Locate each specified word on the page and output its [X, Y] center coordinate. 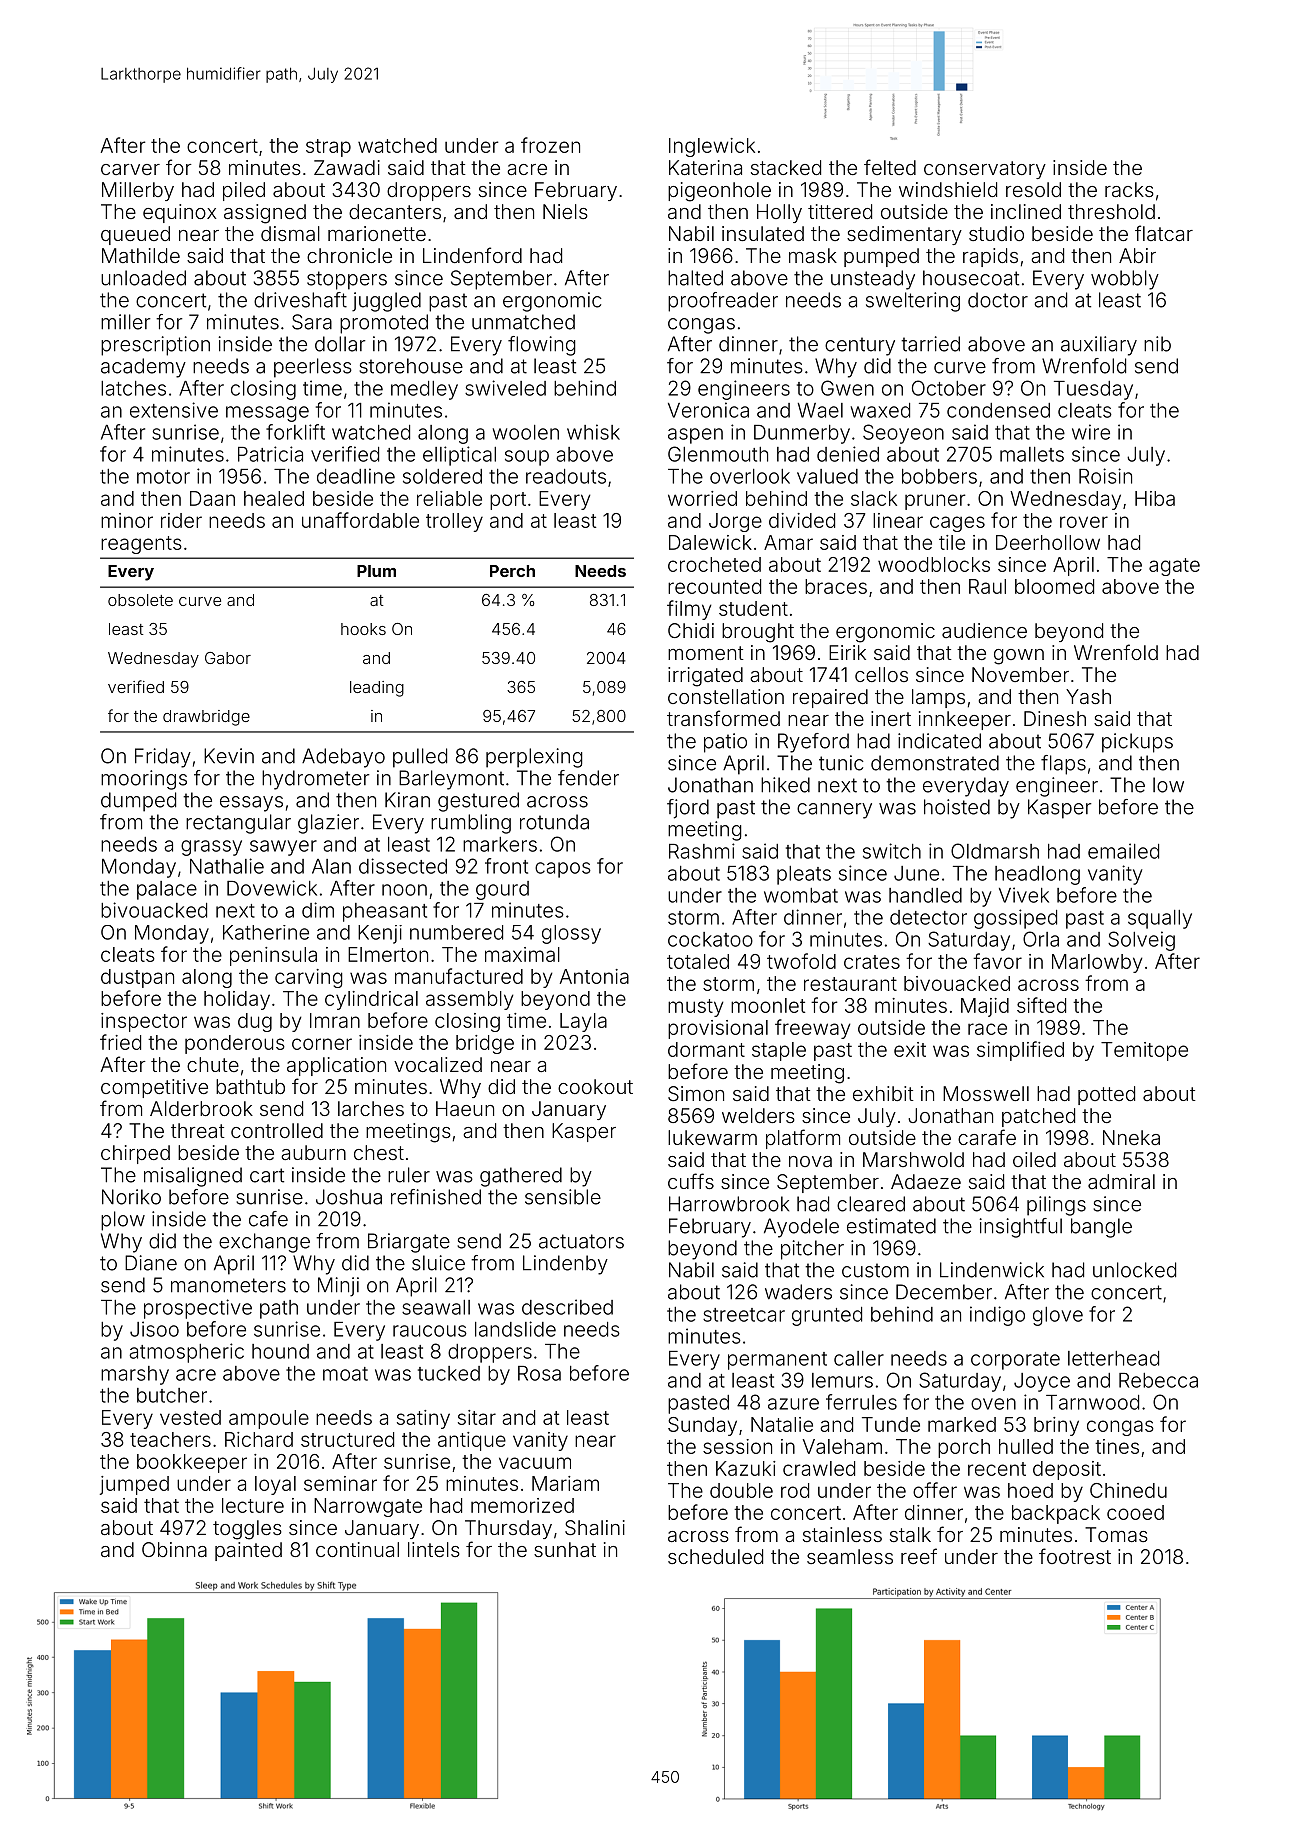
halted [695, 278]
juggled [386, 302]
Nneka [1131, 1137]
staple [779, 1051]
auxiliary [1099, 346]
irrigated [705, 677]
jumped [134, 1485]
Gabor [228, 658]
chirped [135, 1154]
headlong [1037, 875]
